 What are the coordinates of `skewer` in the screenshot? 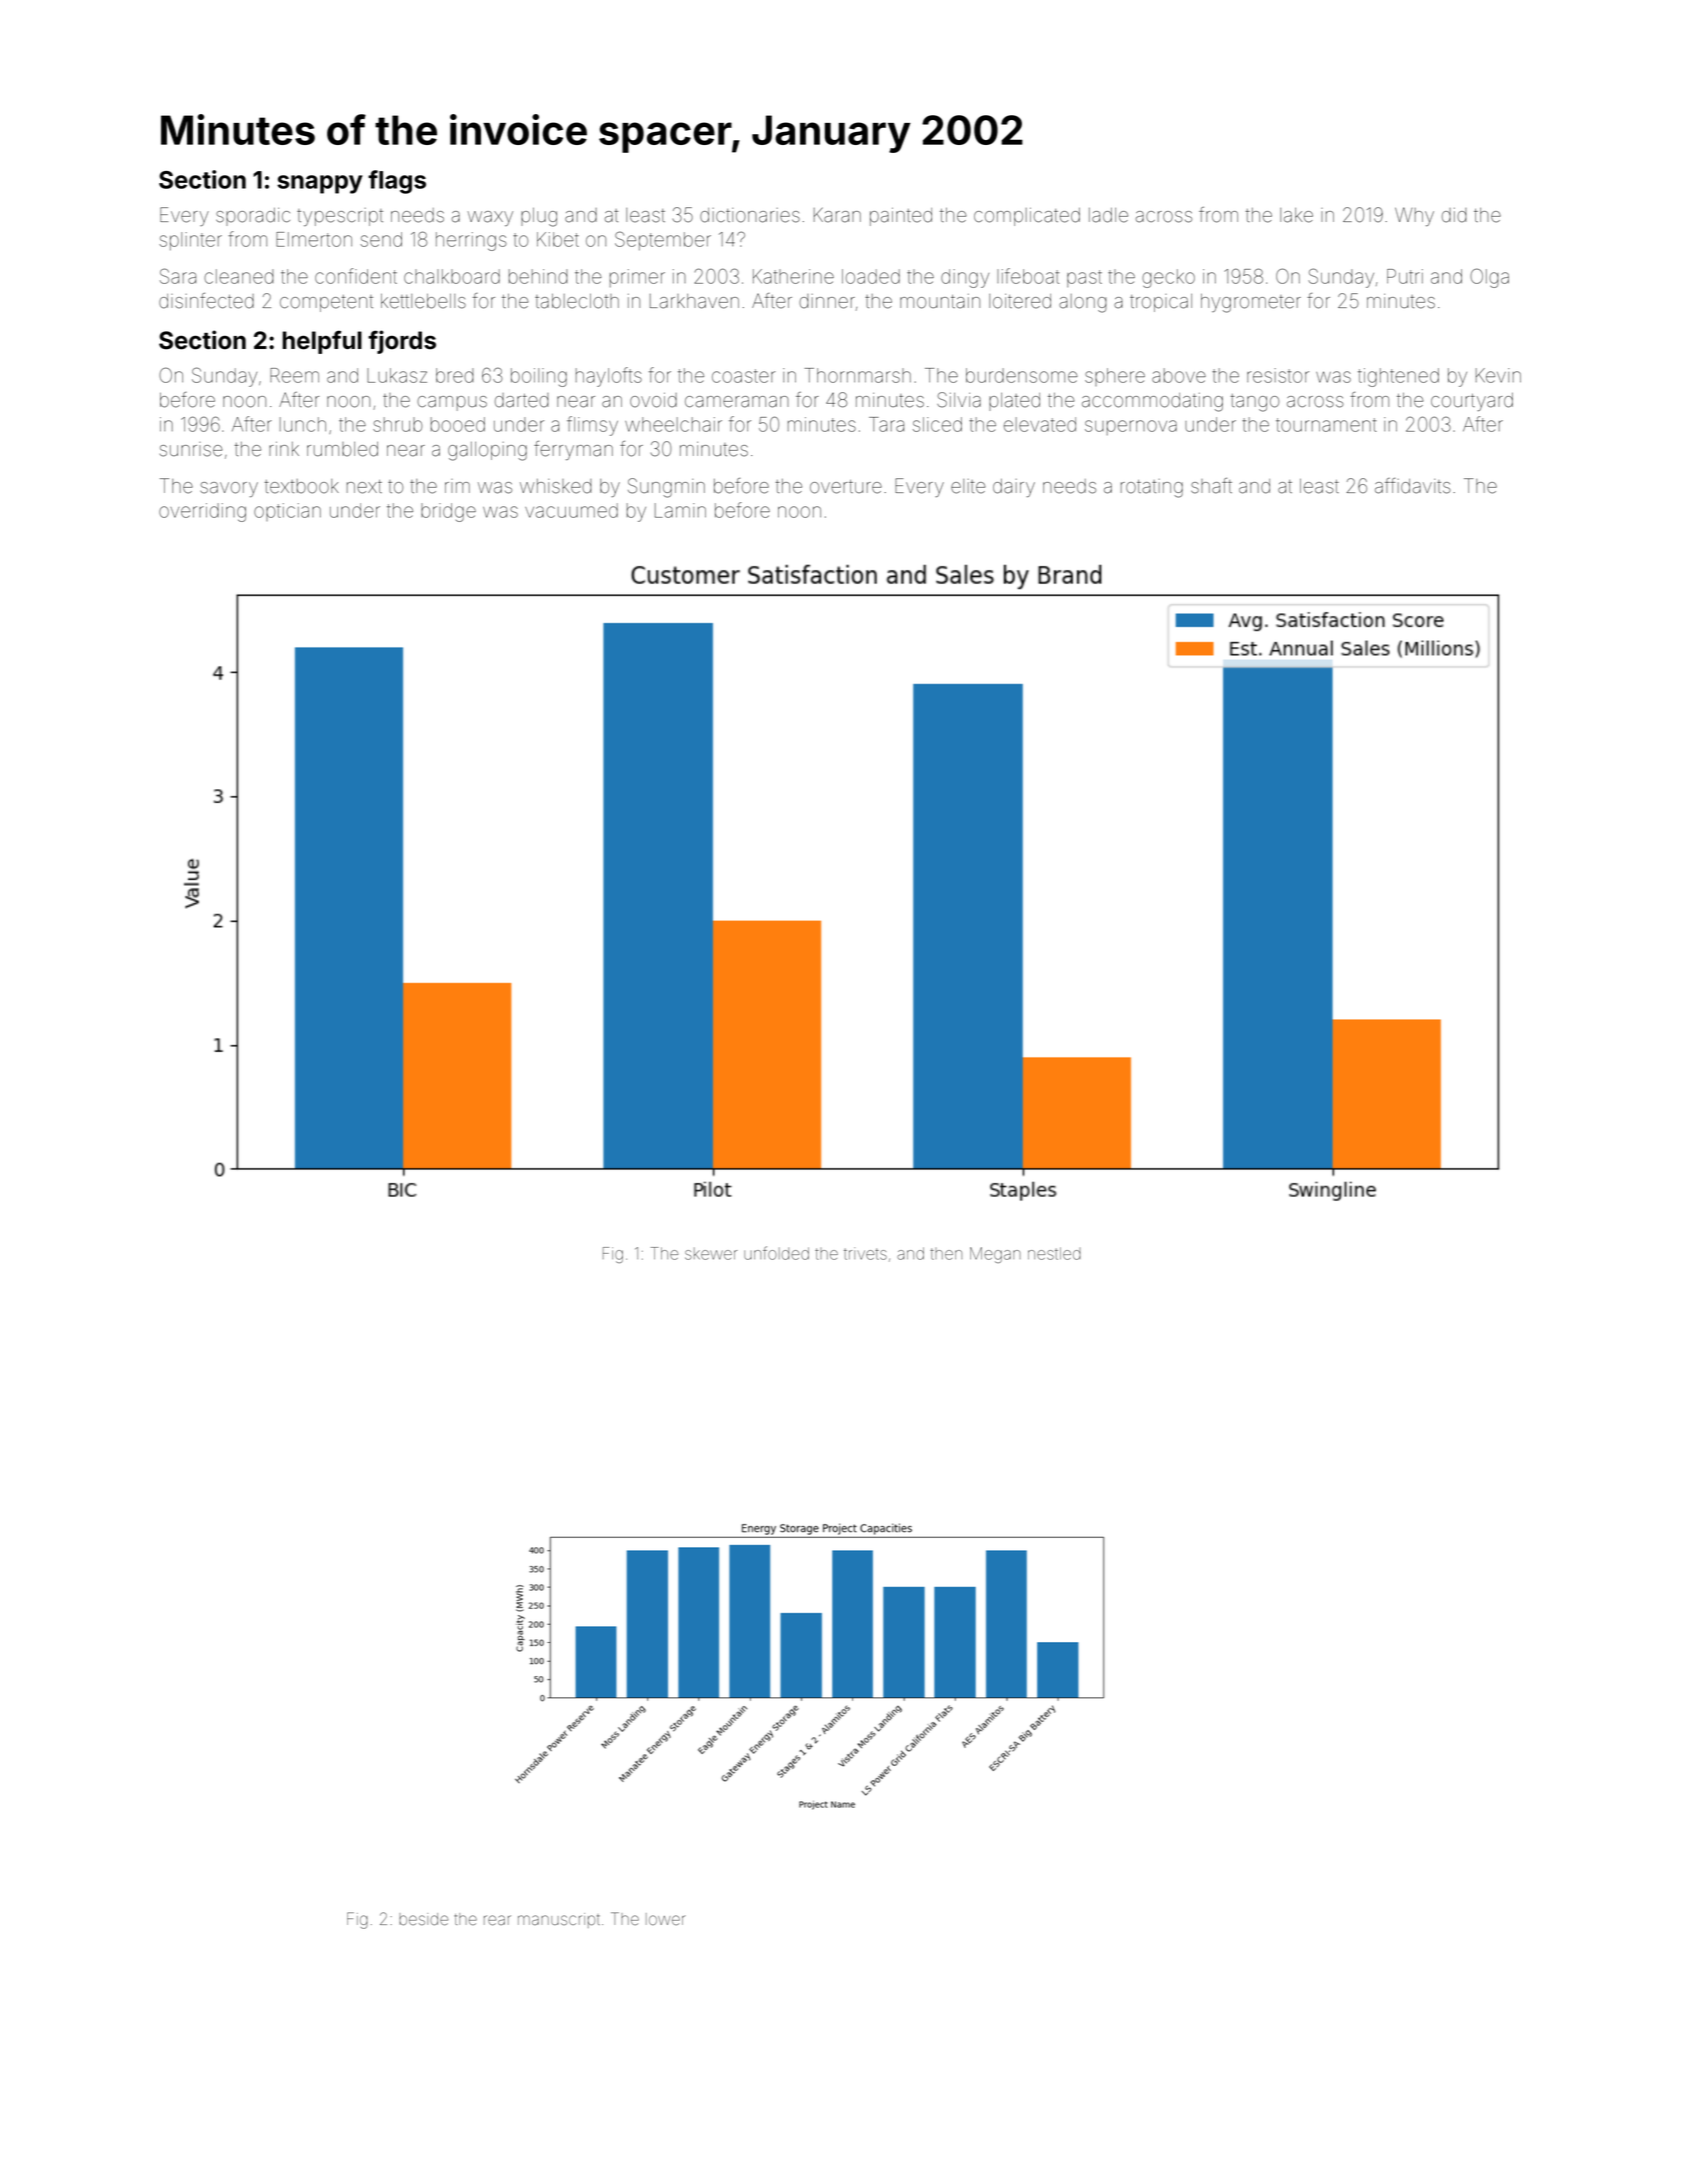 It's located at (711, 1254).
